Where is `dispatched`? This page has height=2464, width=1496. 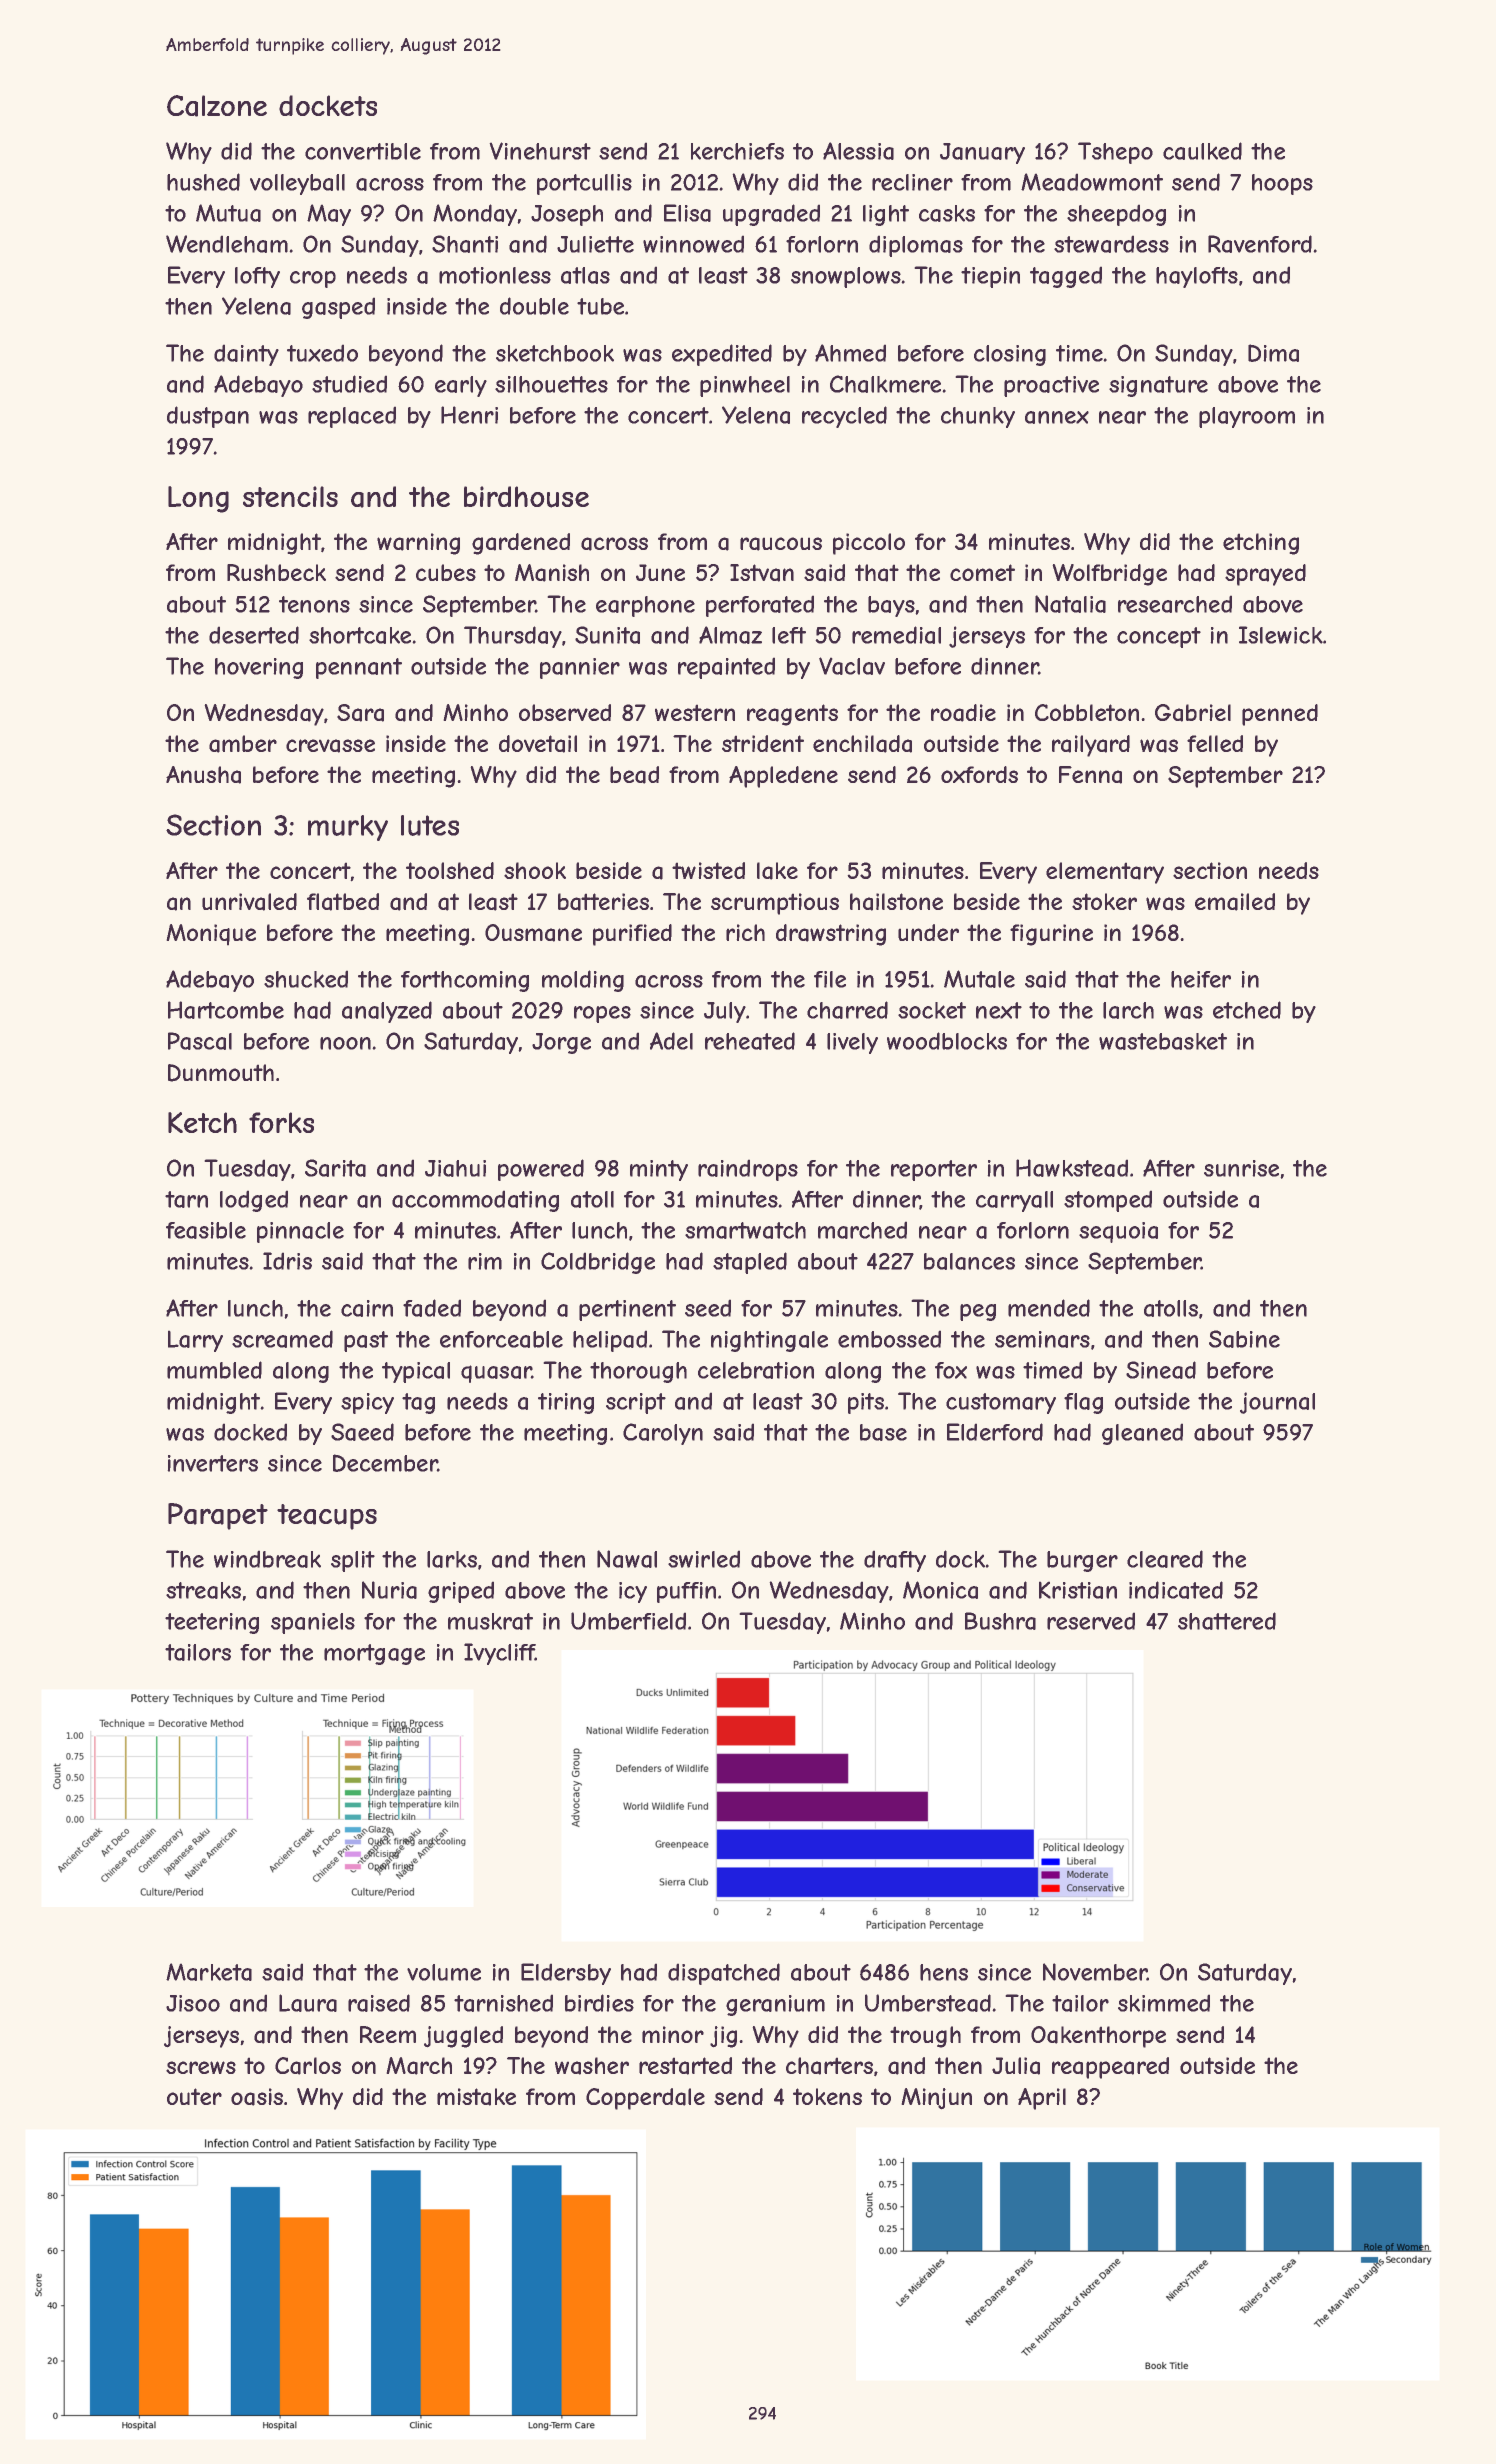
dispatched is located at coordinates (724, 1974).
